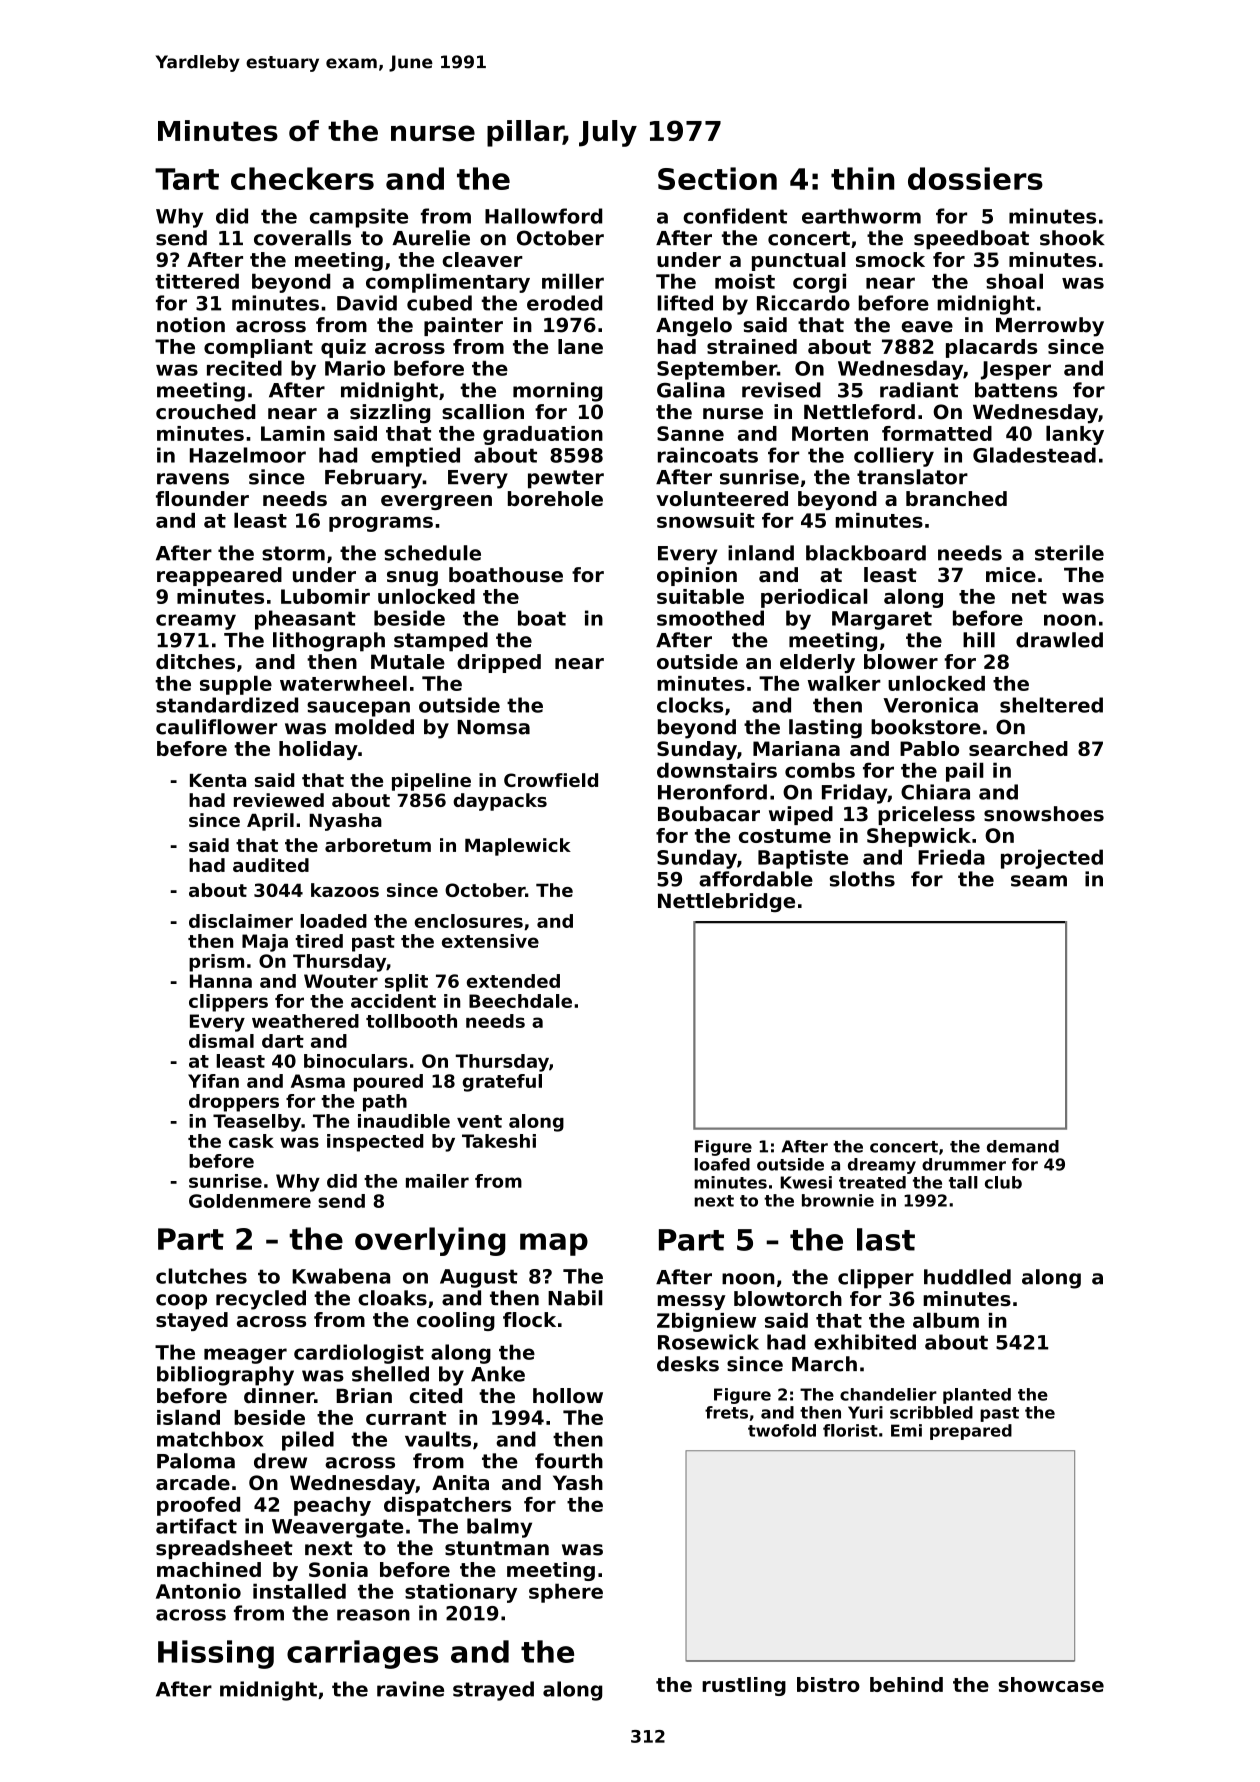  Describe the element at coordinates (1059, 640) in the page. I see `drawled` at that location.
